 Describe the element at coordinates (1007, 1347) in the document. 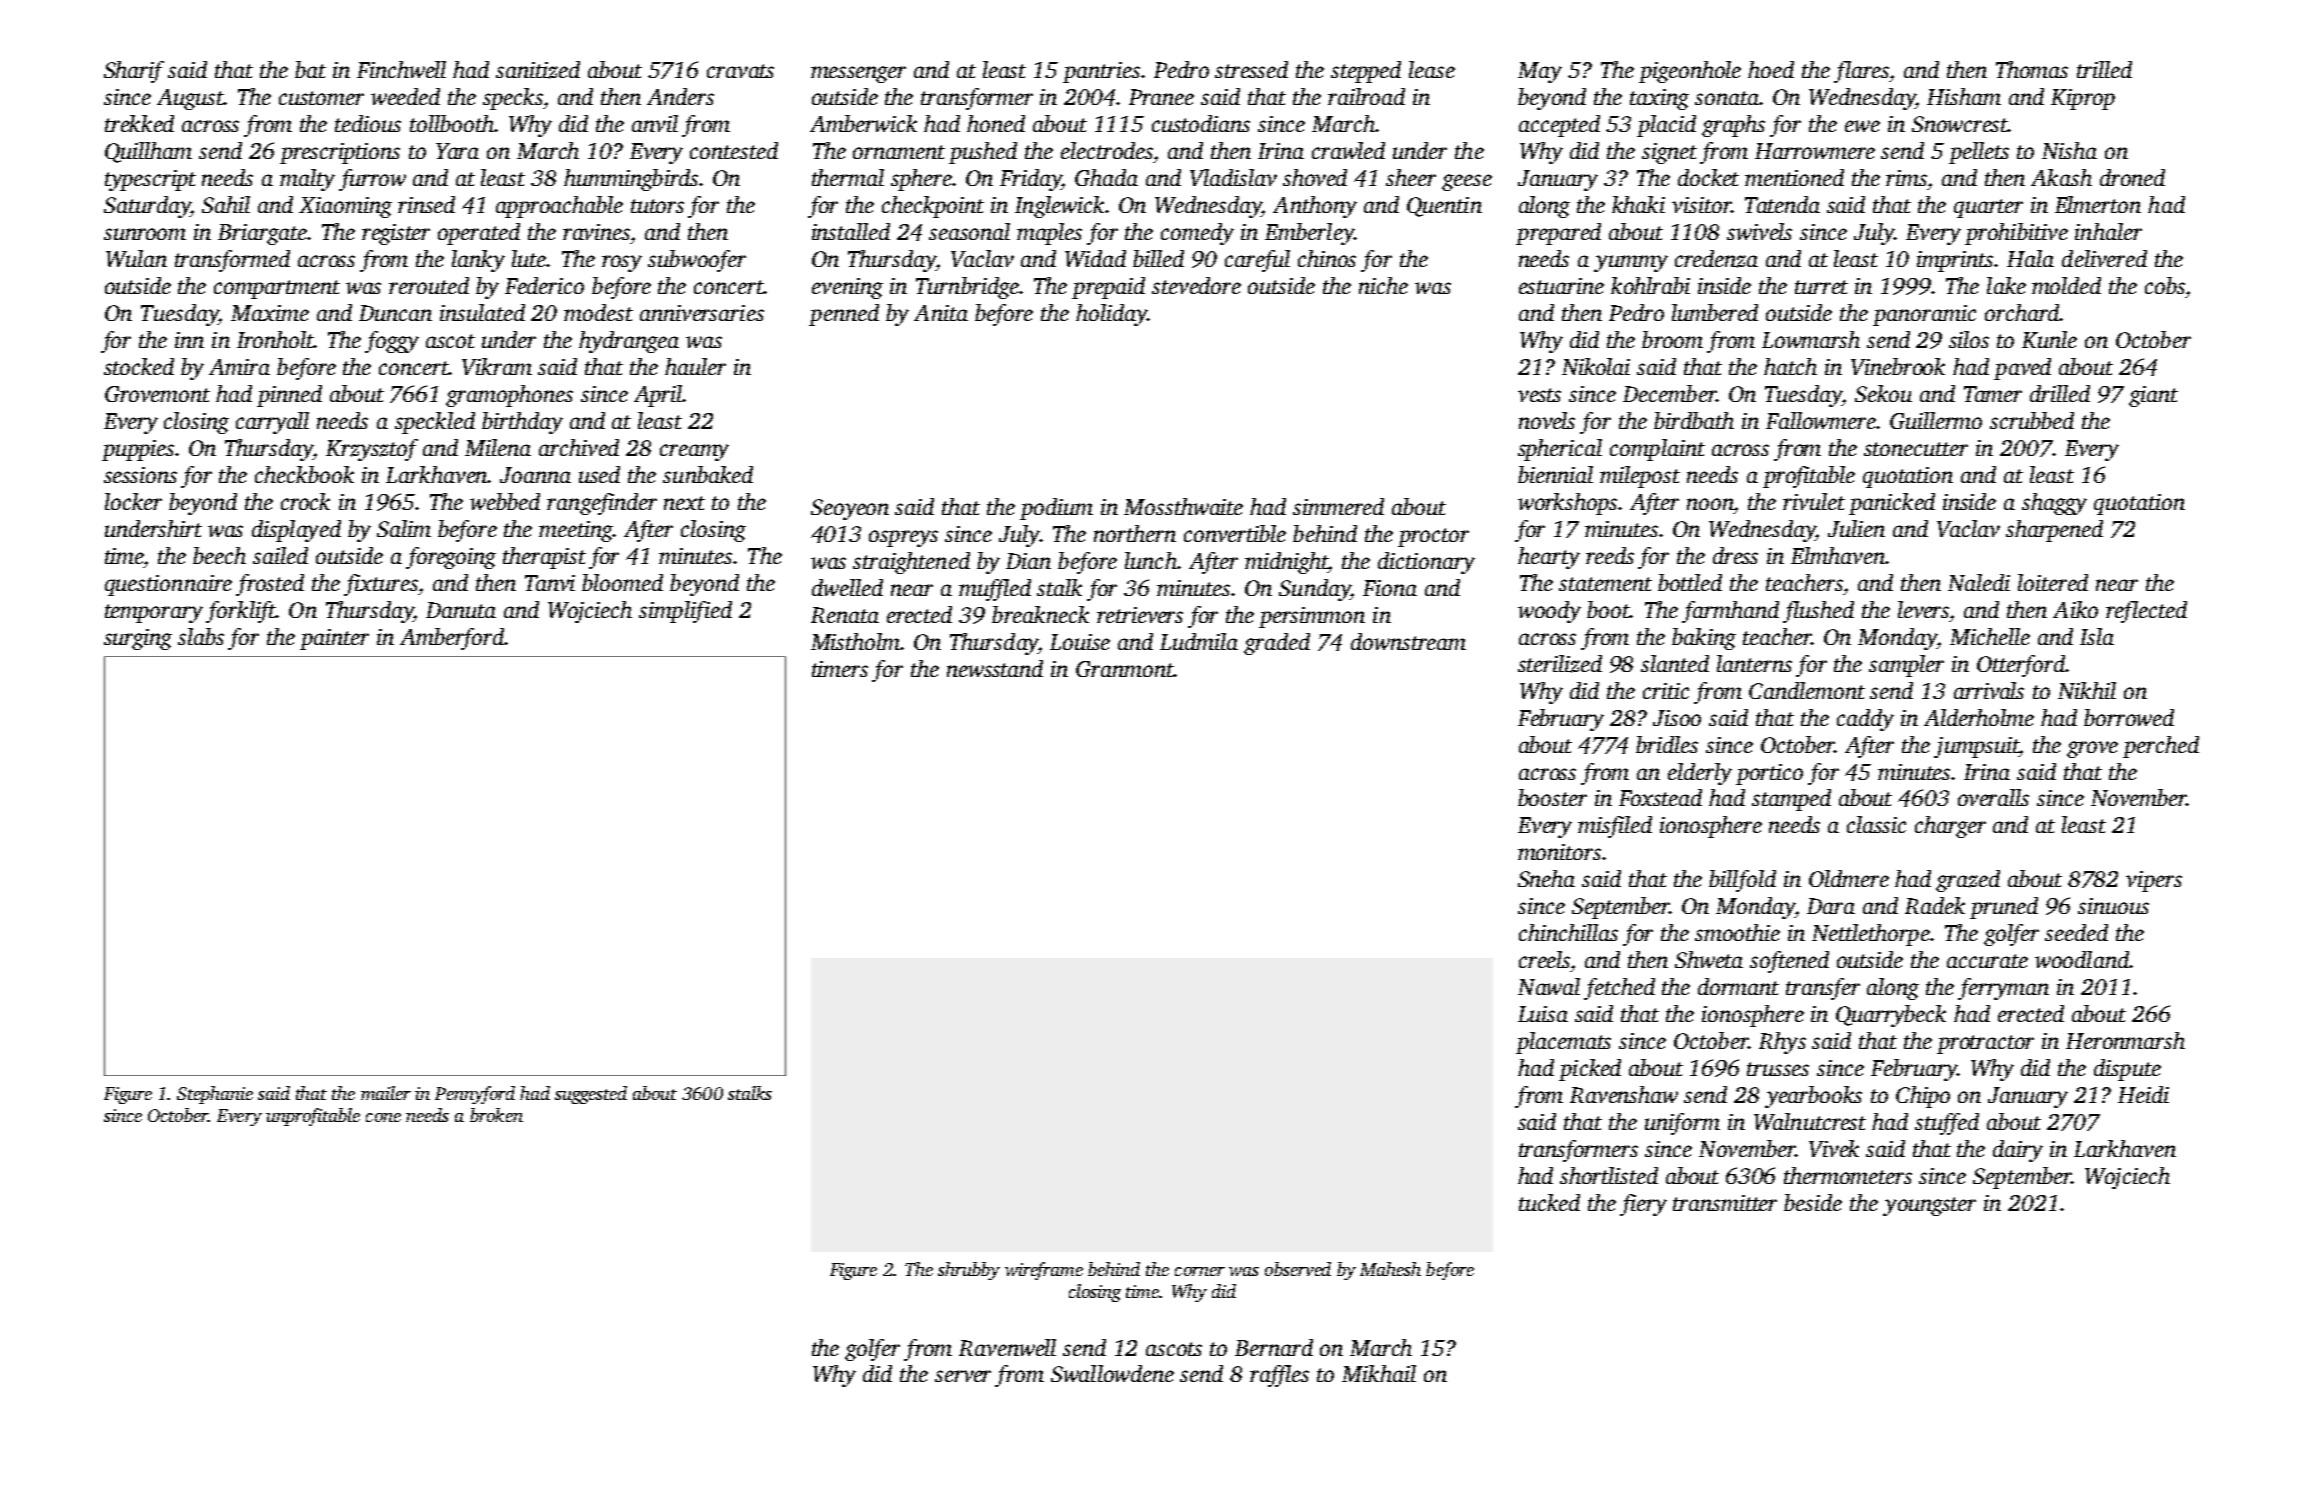

I see `Ravenwell` at that location.
